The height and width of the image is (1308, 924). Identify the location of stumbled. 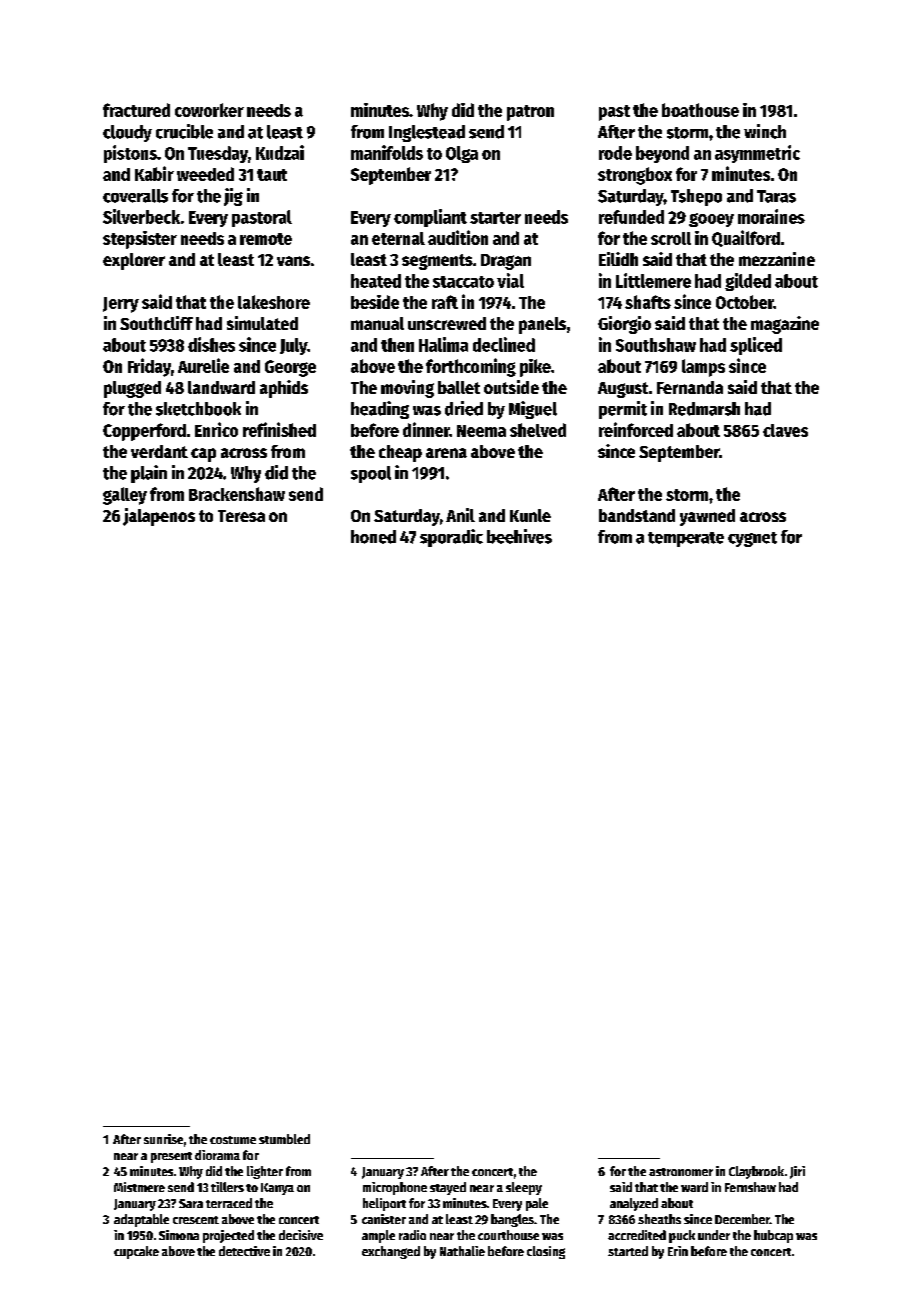
(284, 1139).
